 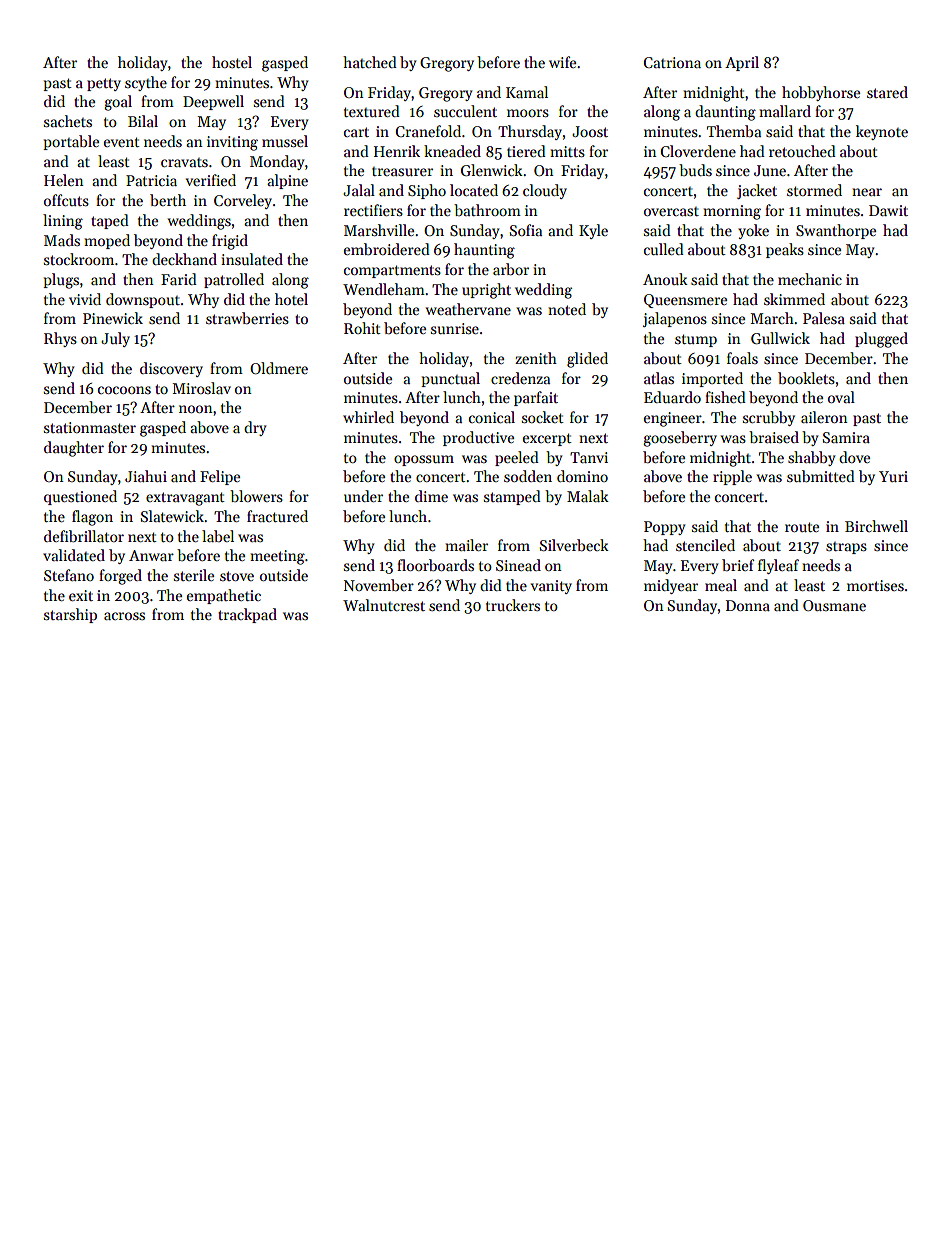 What do you see at coordinates (384, 605) in the screenshot?
I see `Walnutcrest` at bounding box center [384, 605].
